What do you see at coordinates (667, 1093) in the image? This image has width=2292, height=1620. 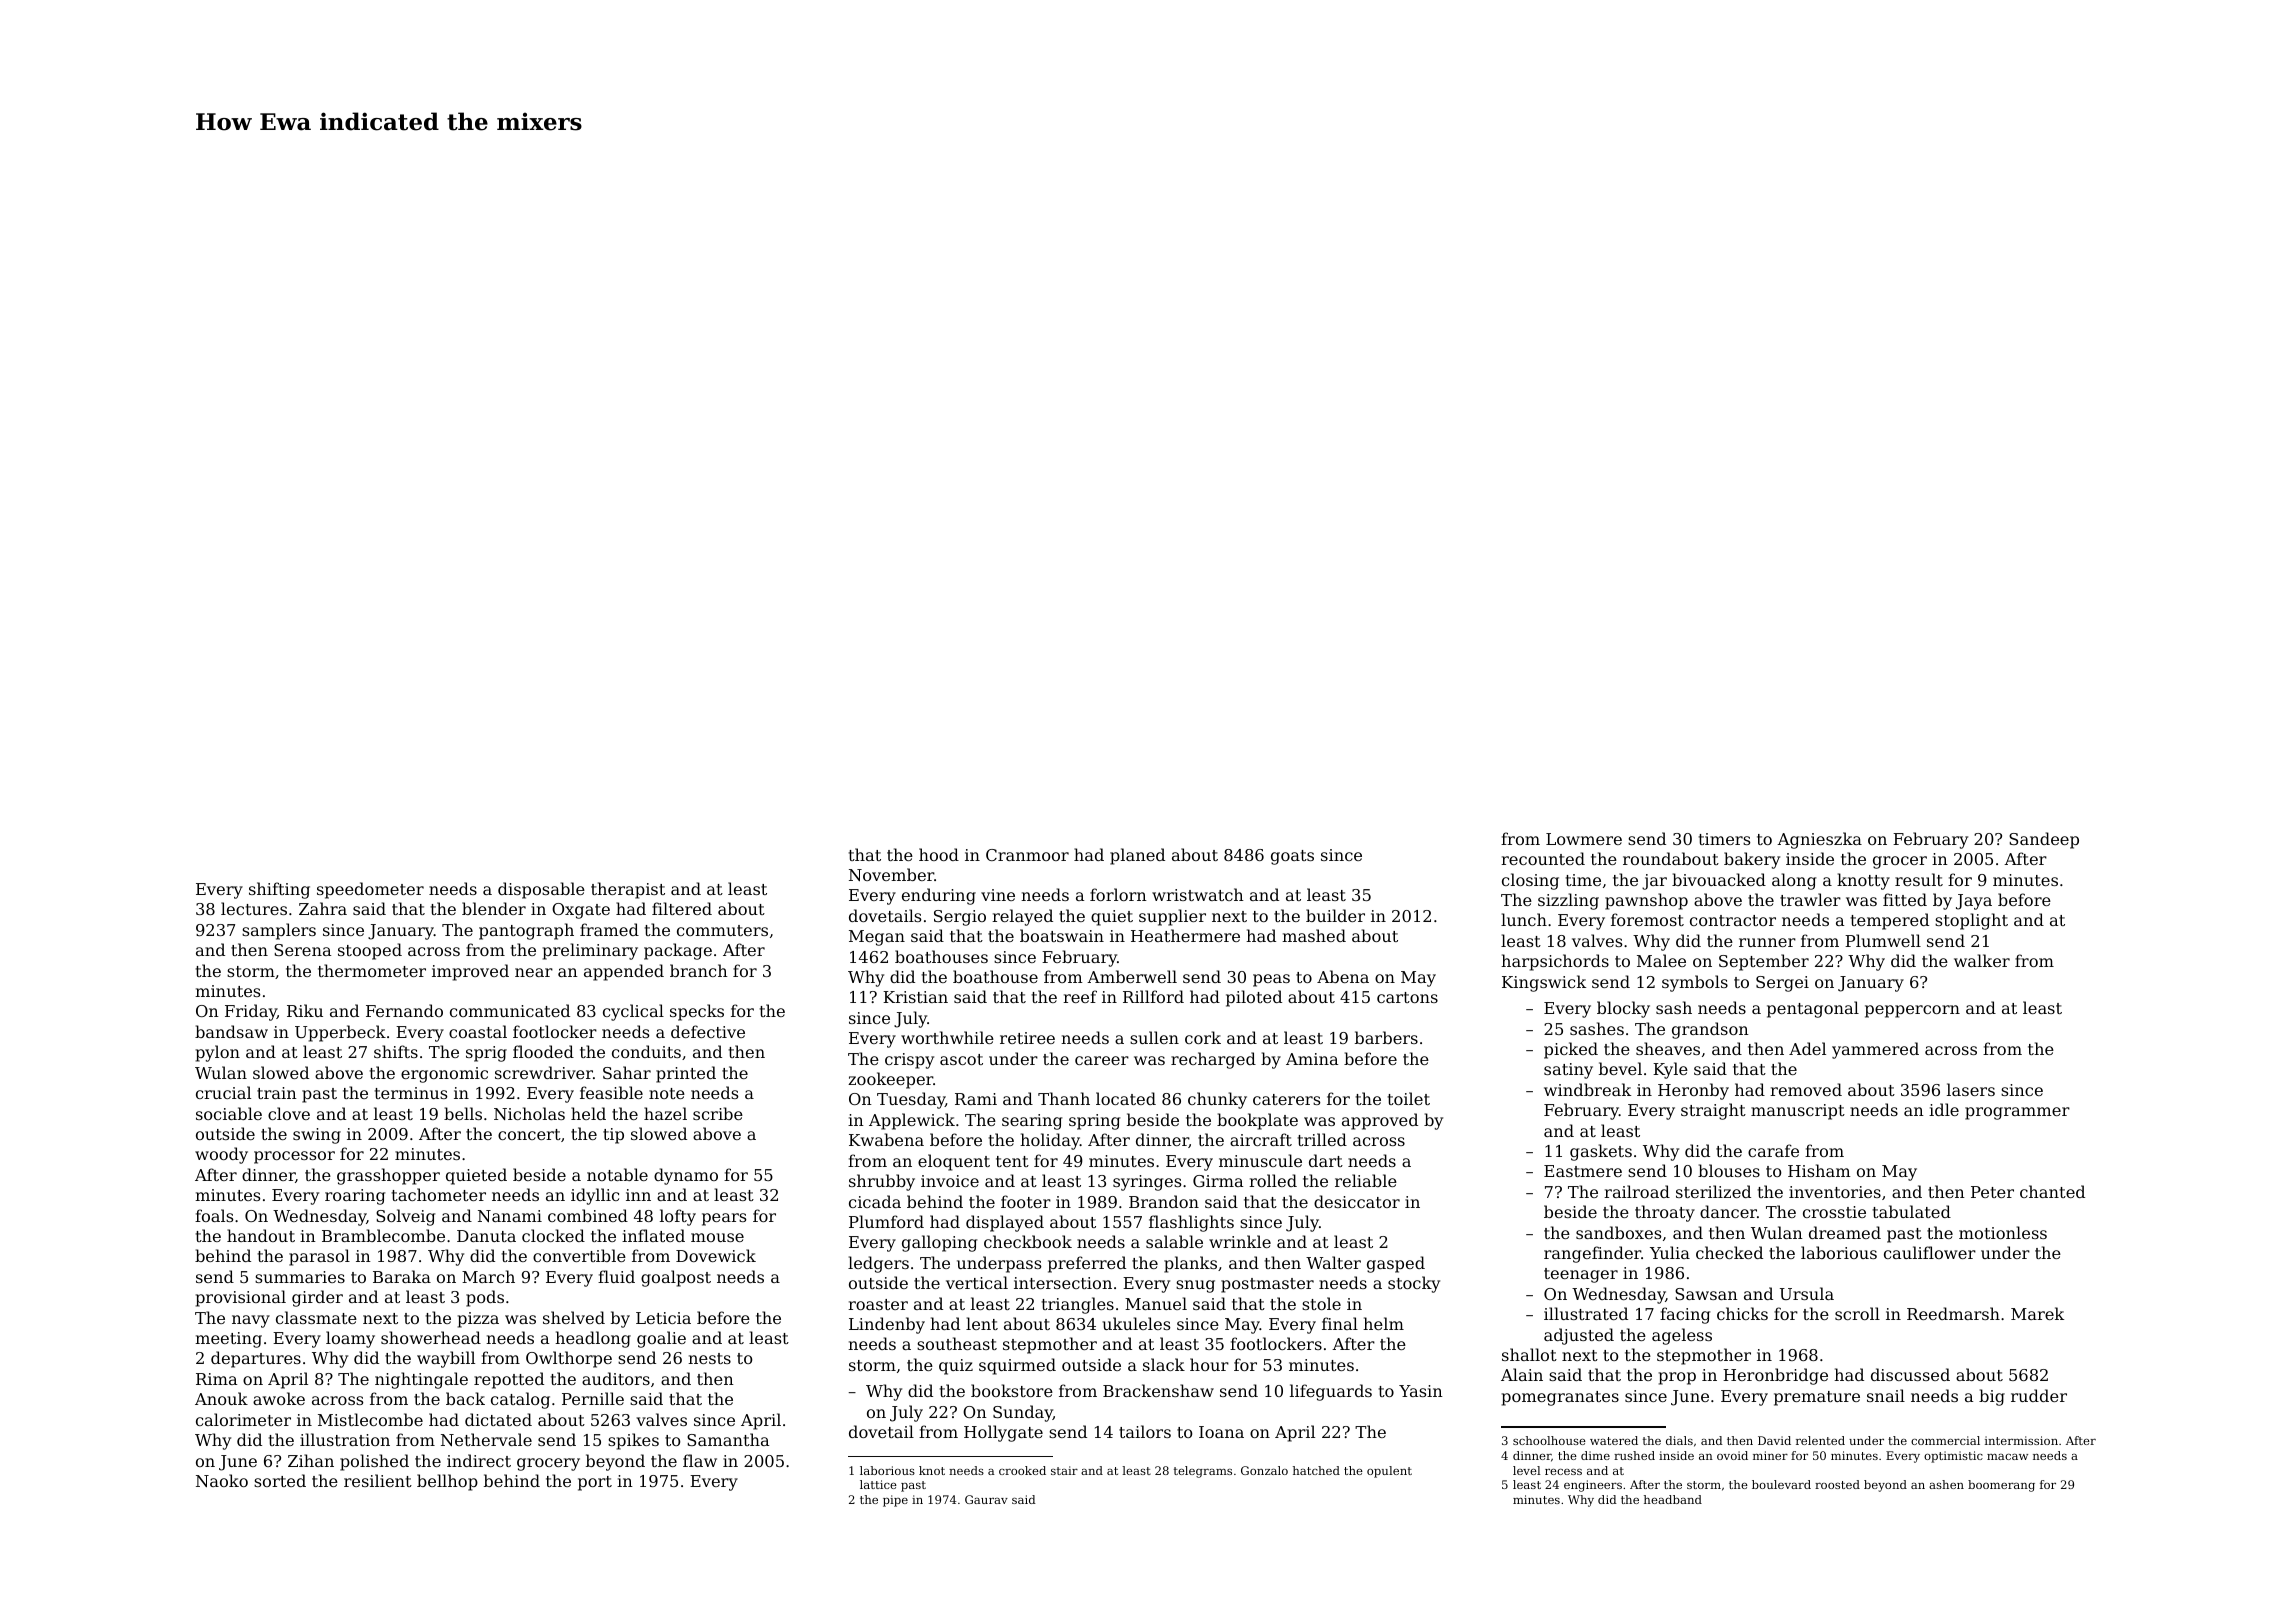 I see `note` at bounding box center [667, 1093].
